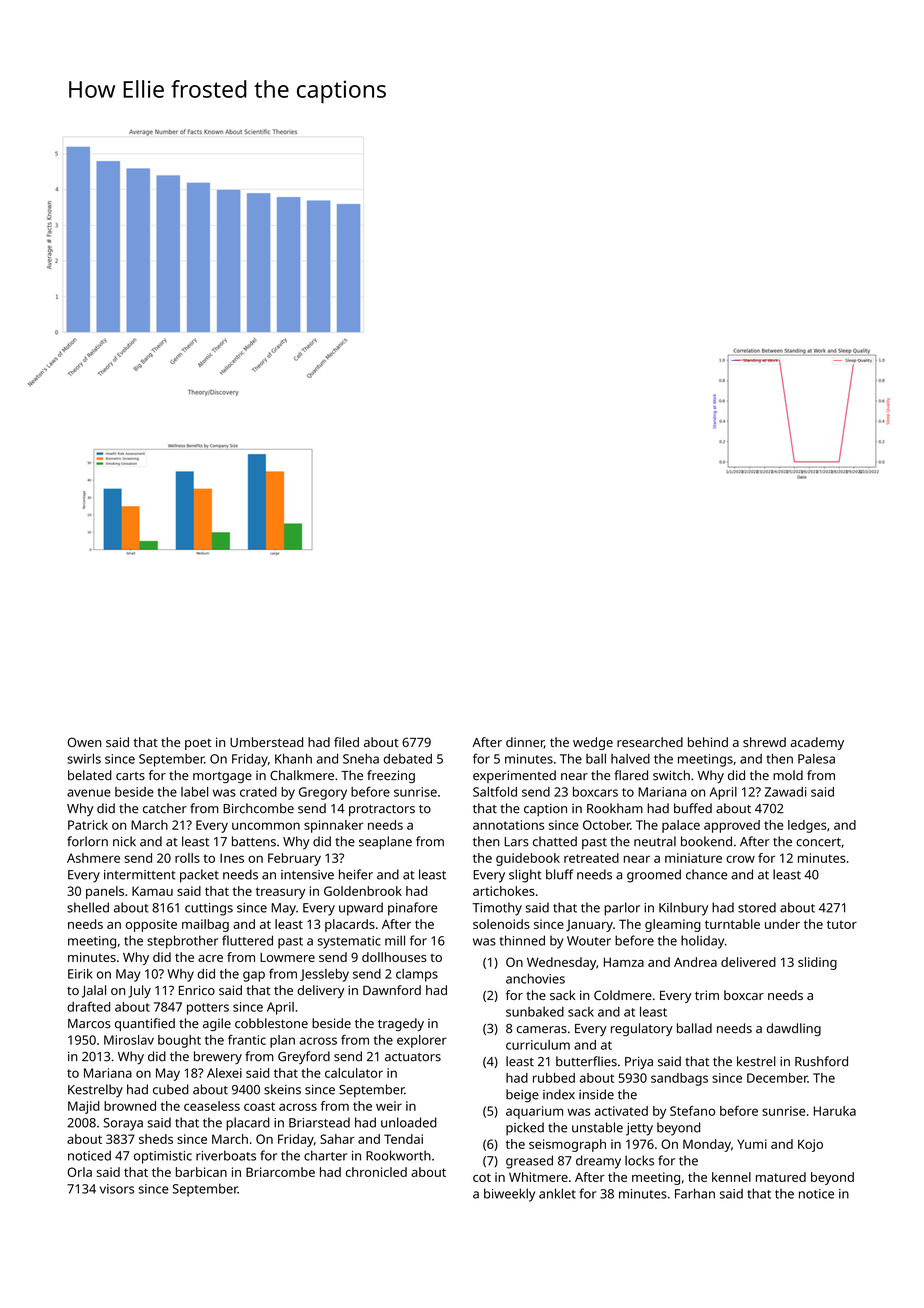 The image size is (924, 1308). I want to click on stored, so click(757, 907).
